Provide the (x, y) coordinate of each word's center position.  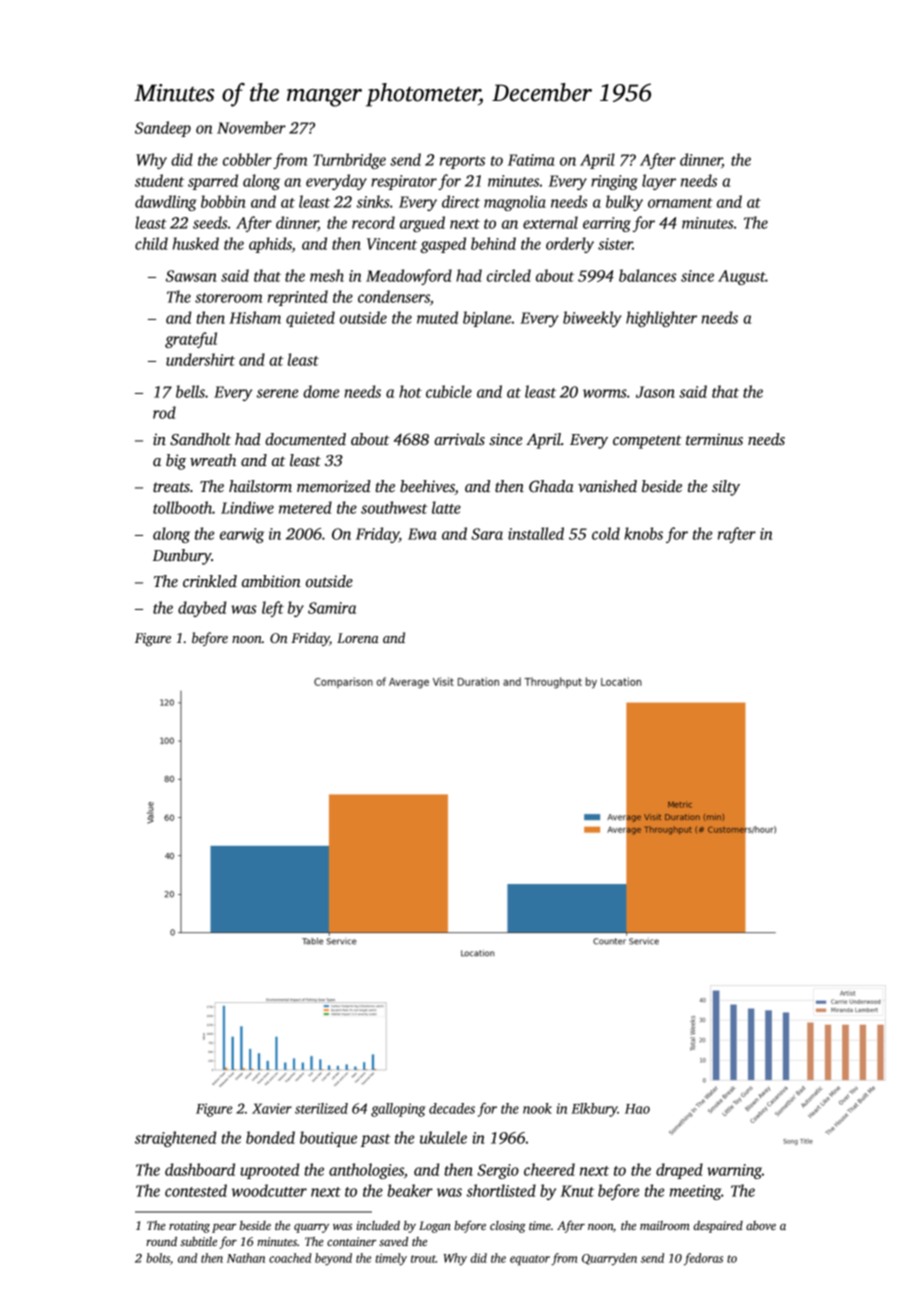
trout (423, 1259)
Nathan (246, 1258)
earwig (242, 535)
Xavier (272, 1108)
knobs (643, 533)
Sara (487, 534)
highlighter (661, 319)
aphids (270, 245)
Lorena (358, 638)
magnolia (515, 203)
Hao (637, 1109)
